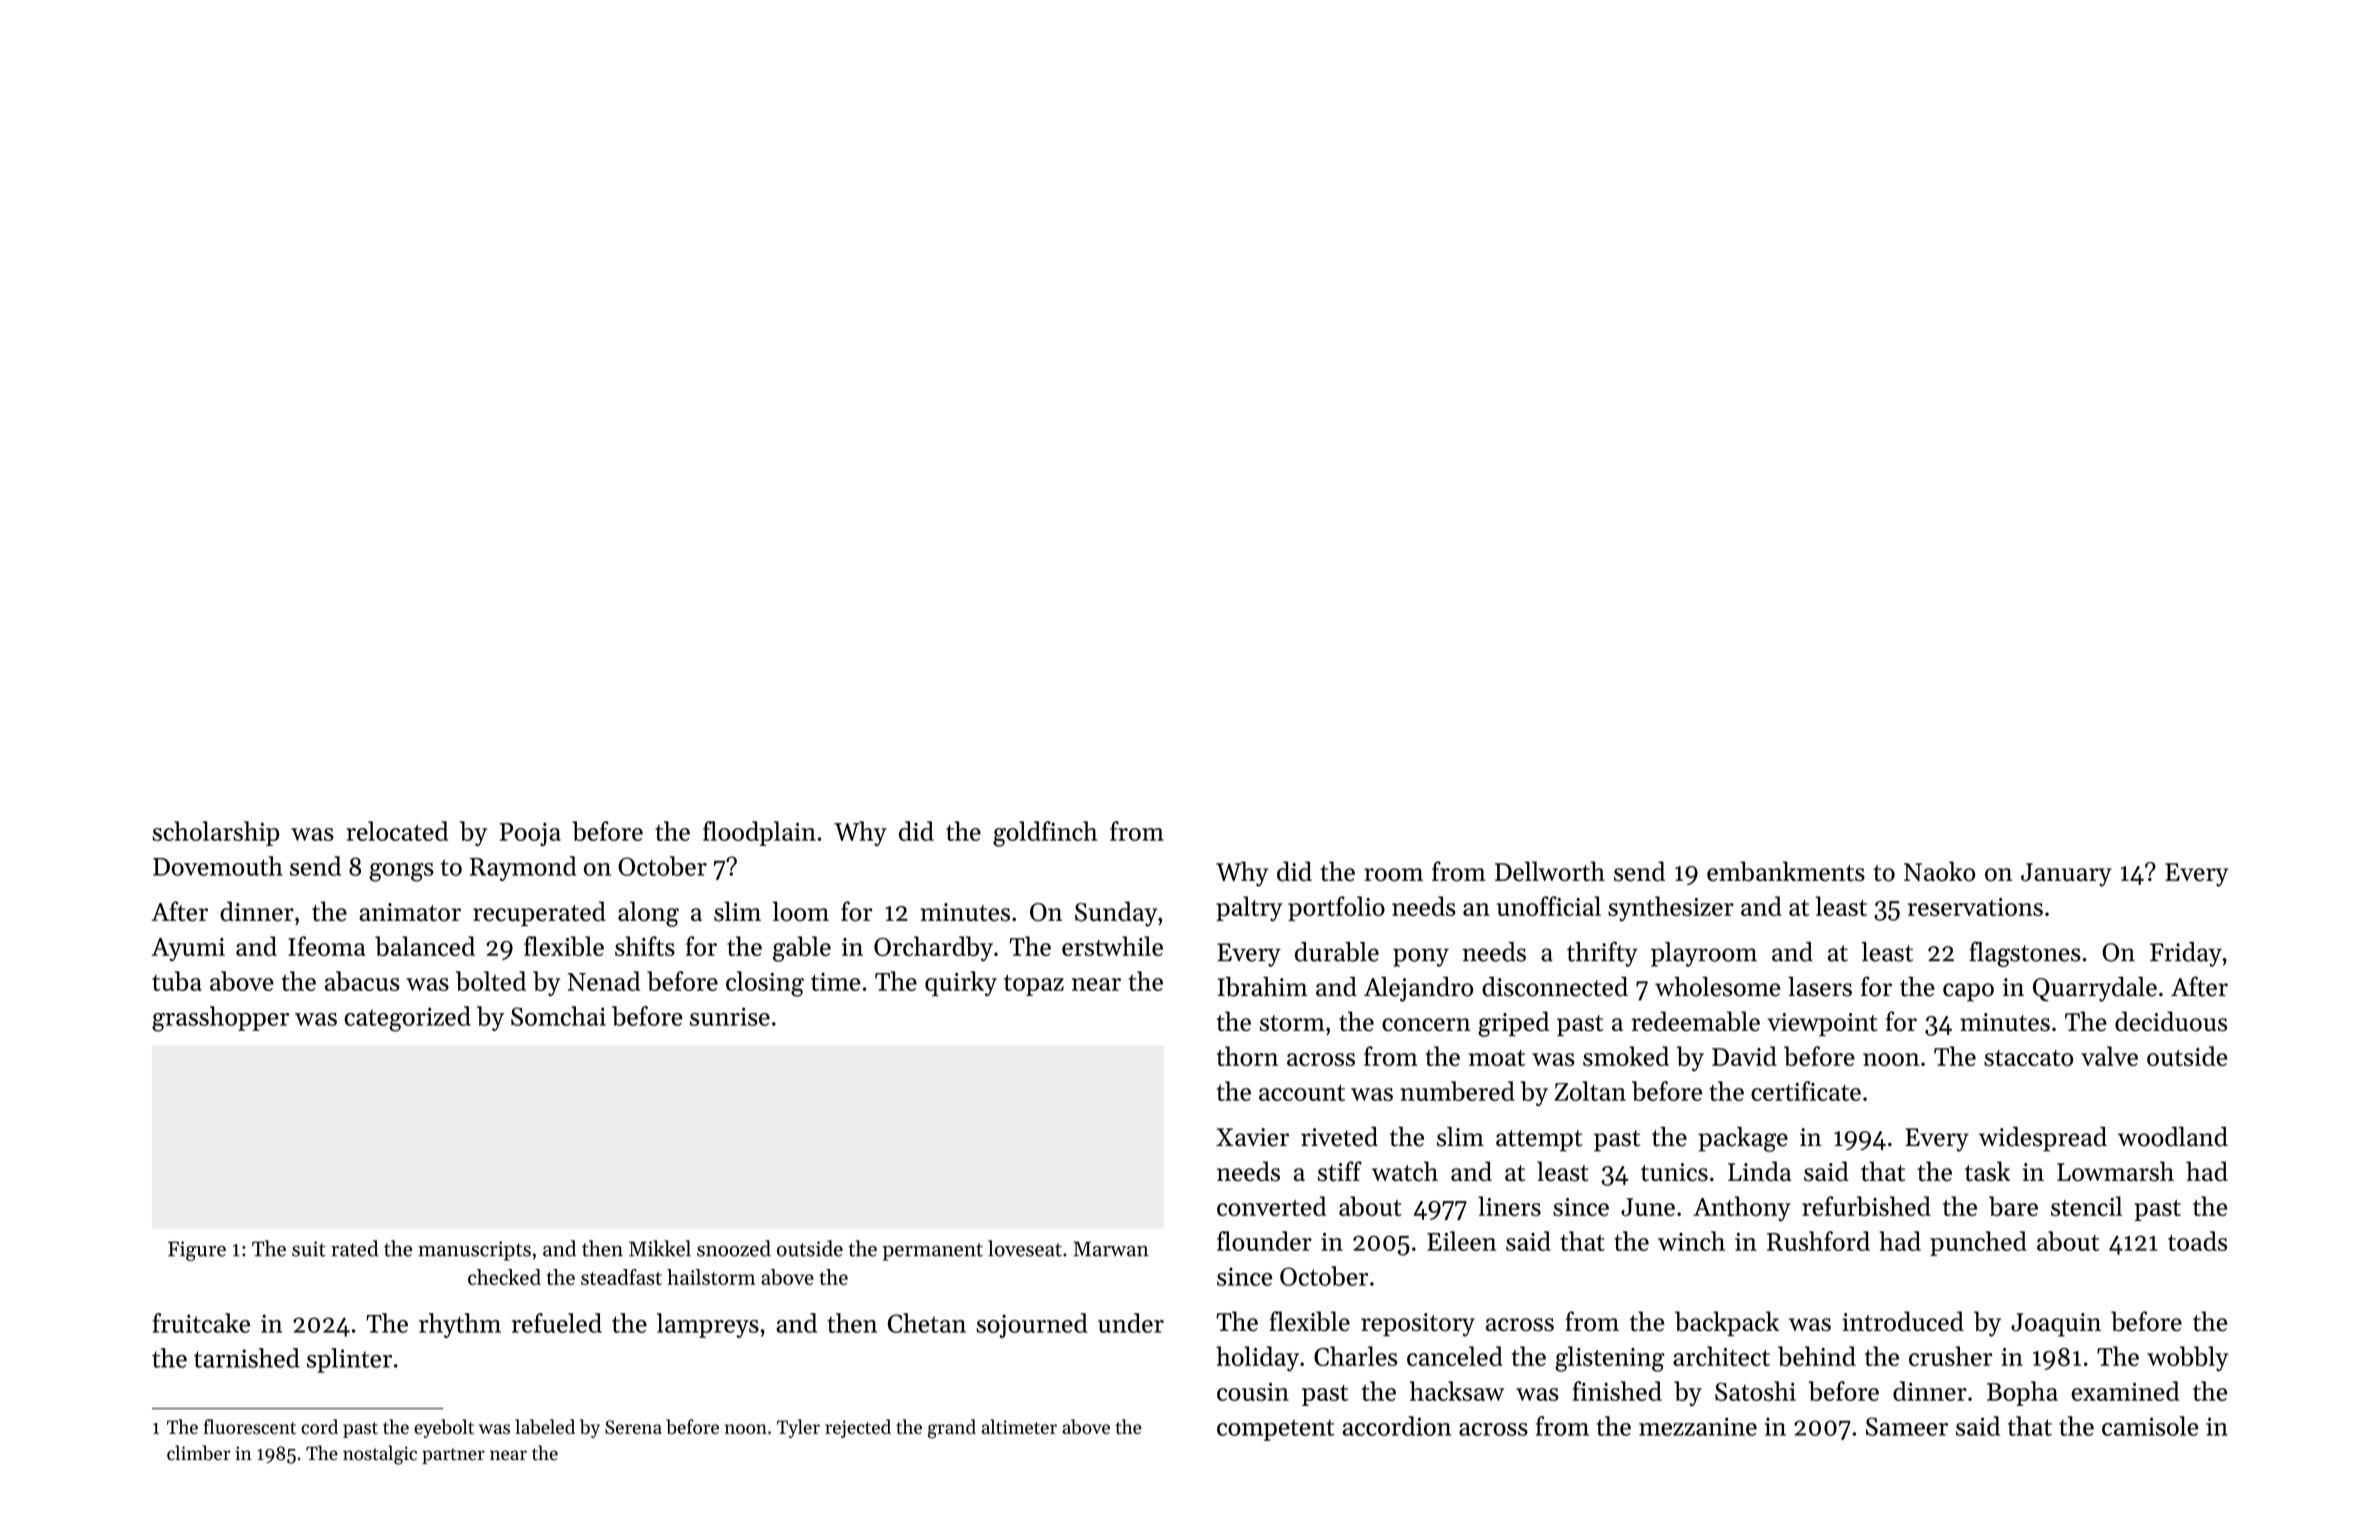 The height and width of the page is (1540, 2380). What do you see at coordinates (2056, 1325) in the page?
I see `Joaquin` at bounding box center [2056, 1325].
